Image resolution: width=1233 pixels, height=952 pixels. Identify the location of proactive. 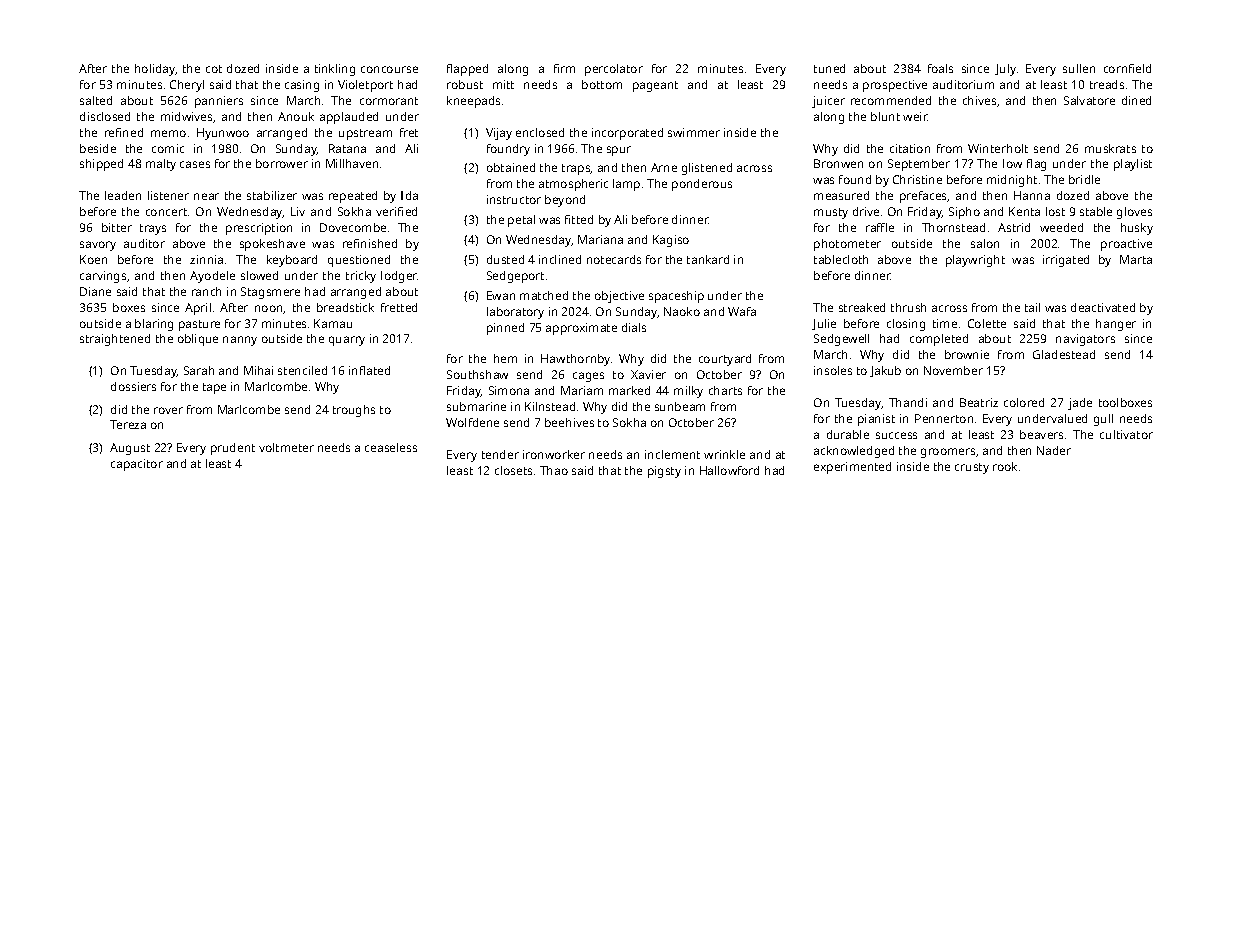
(1126, 245).
